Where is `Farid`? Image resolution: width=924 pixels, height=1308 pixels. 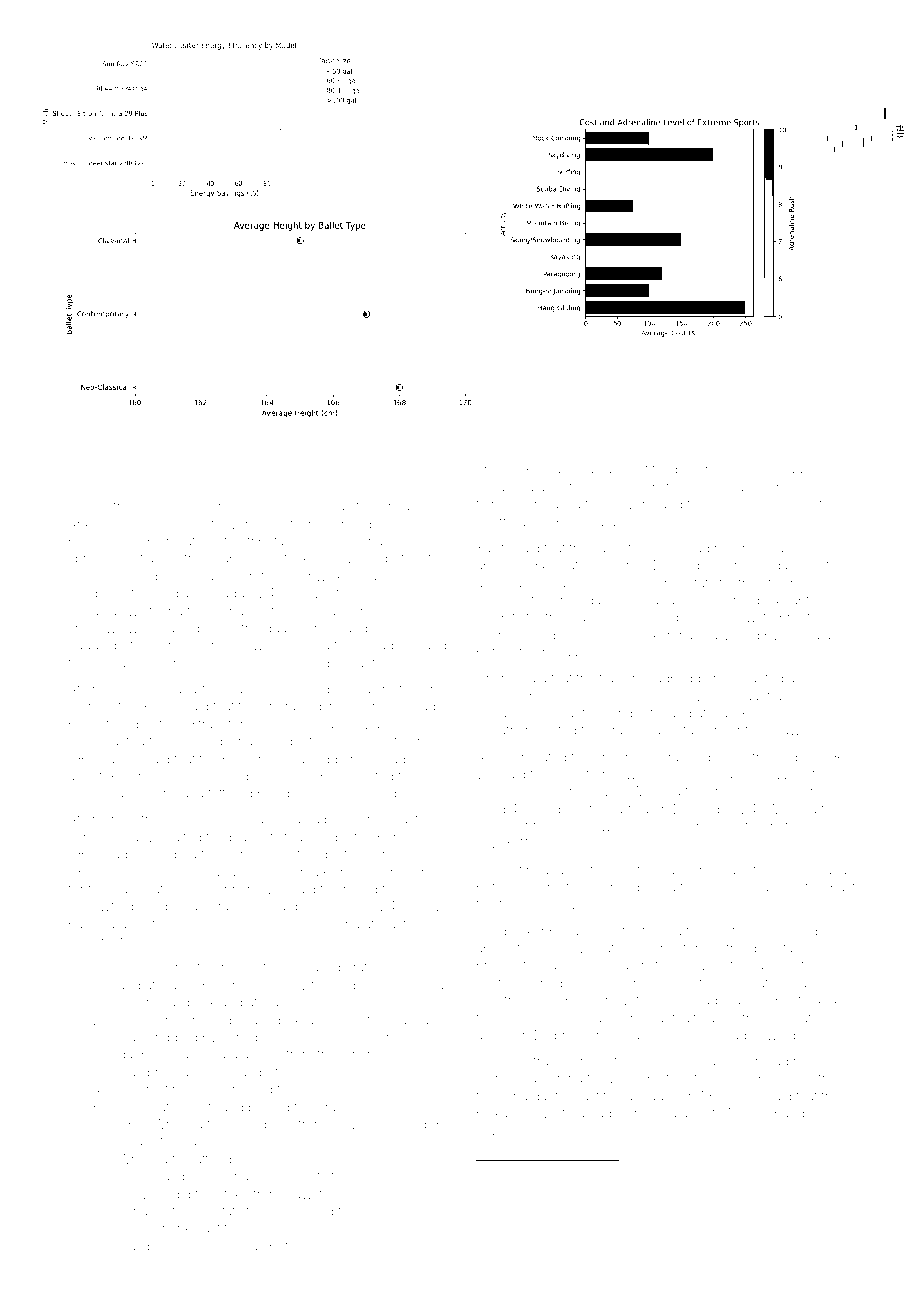 Farid is located at coordinates (236, 1037).
